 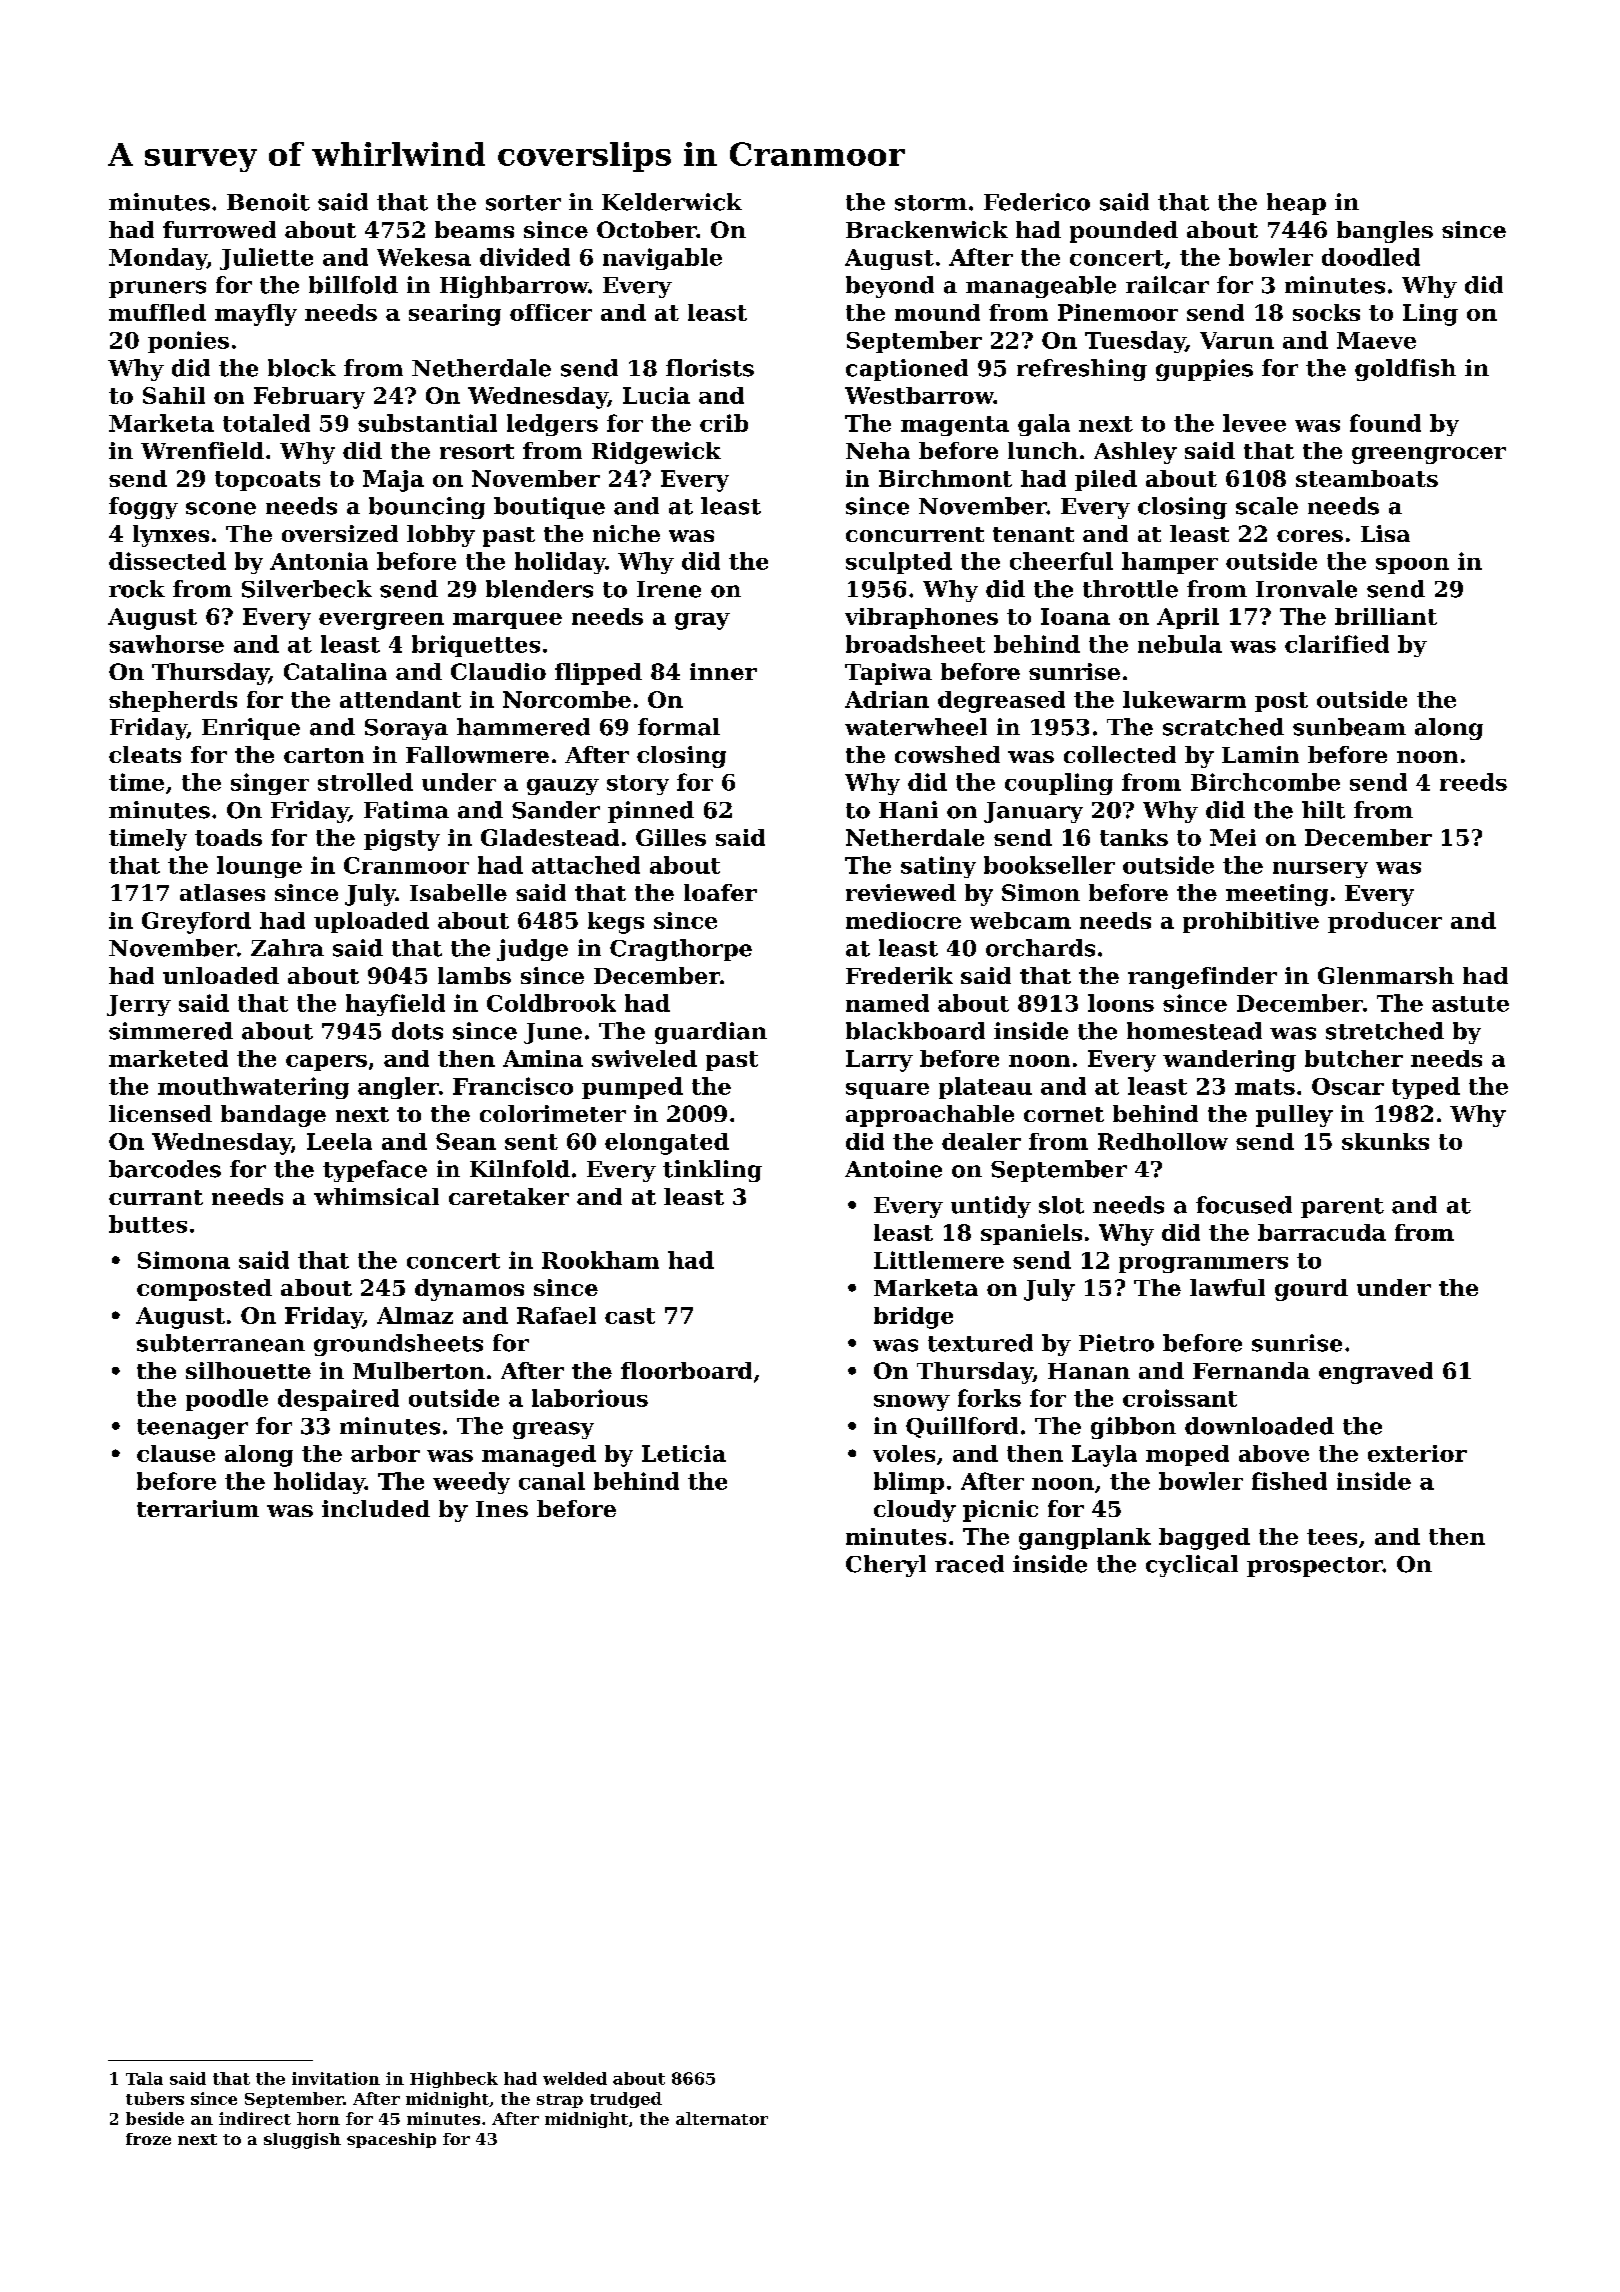 What do you see at coordinates (710, 368) in the screenshot?
I see `florists` at bounding box center [710, 368].
